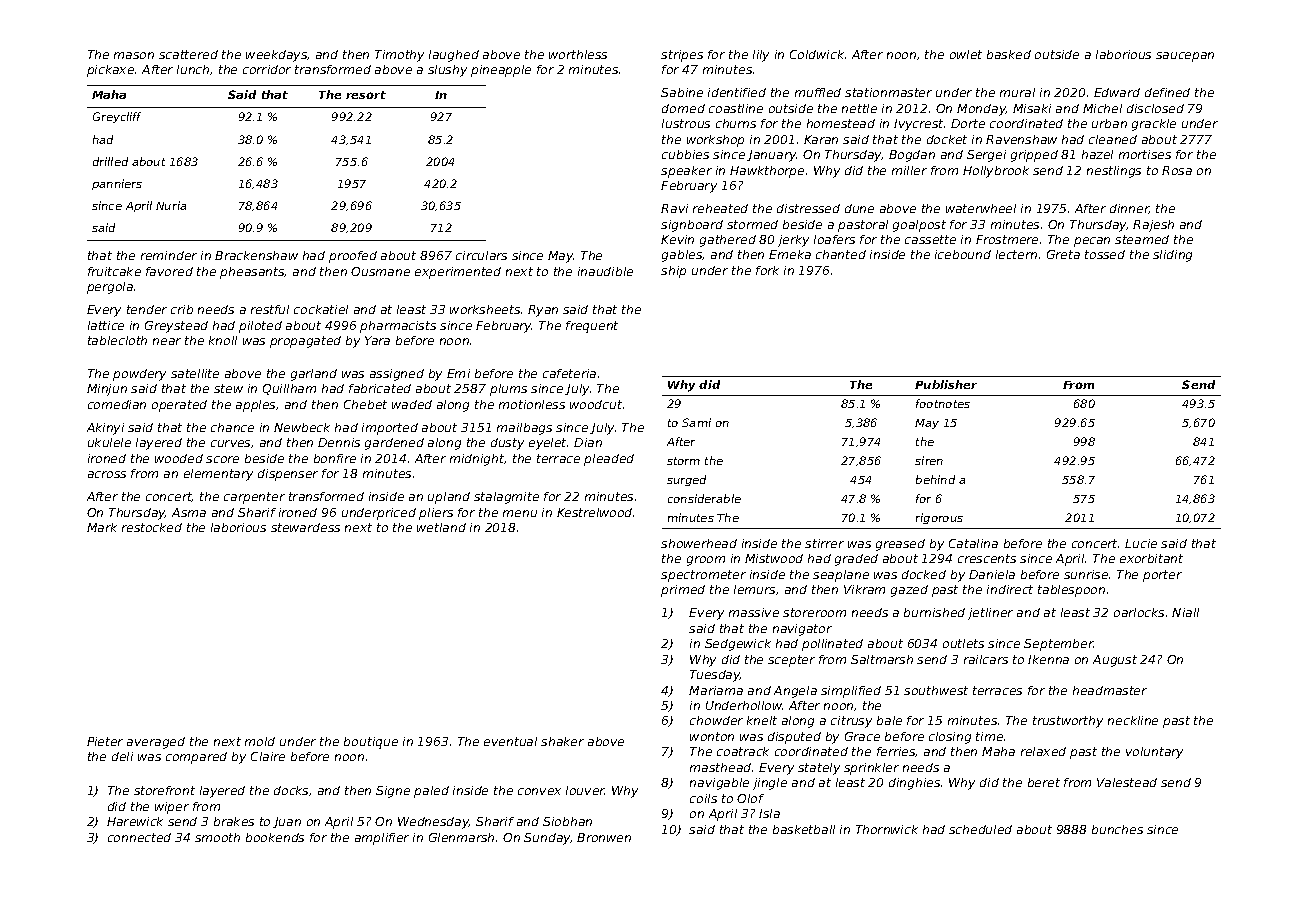 Image resolution: width=1308 pixels, height=924 pixels. I want to click on drilled, so click(110, 161).
